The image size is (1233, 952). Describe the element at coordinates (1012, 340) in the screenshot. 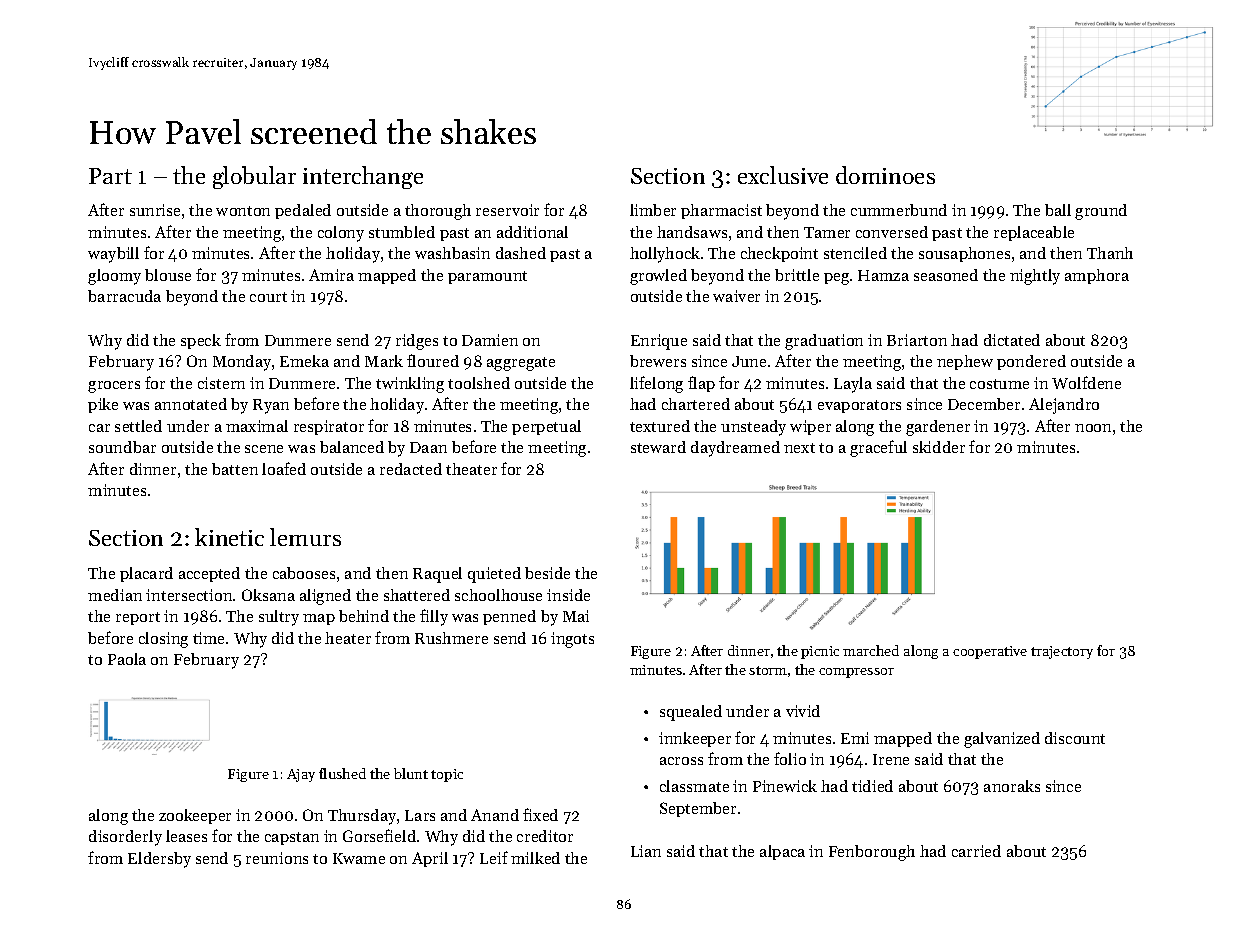

I see `dictated` at that location.
